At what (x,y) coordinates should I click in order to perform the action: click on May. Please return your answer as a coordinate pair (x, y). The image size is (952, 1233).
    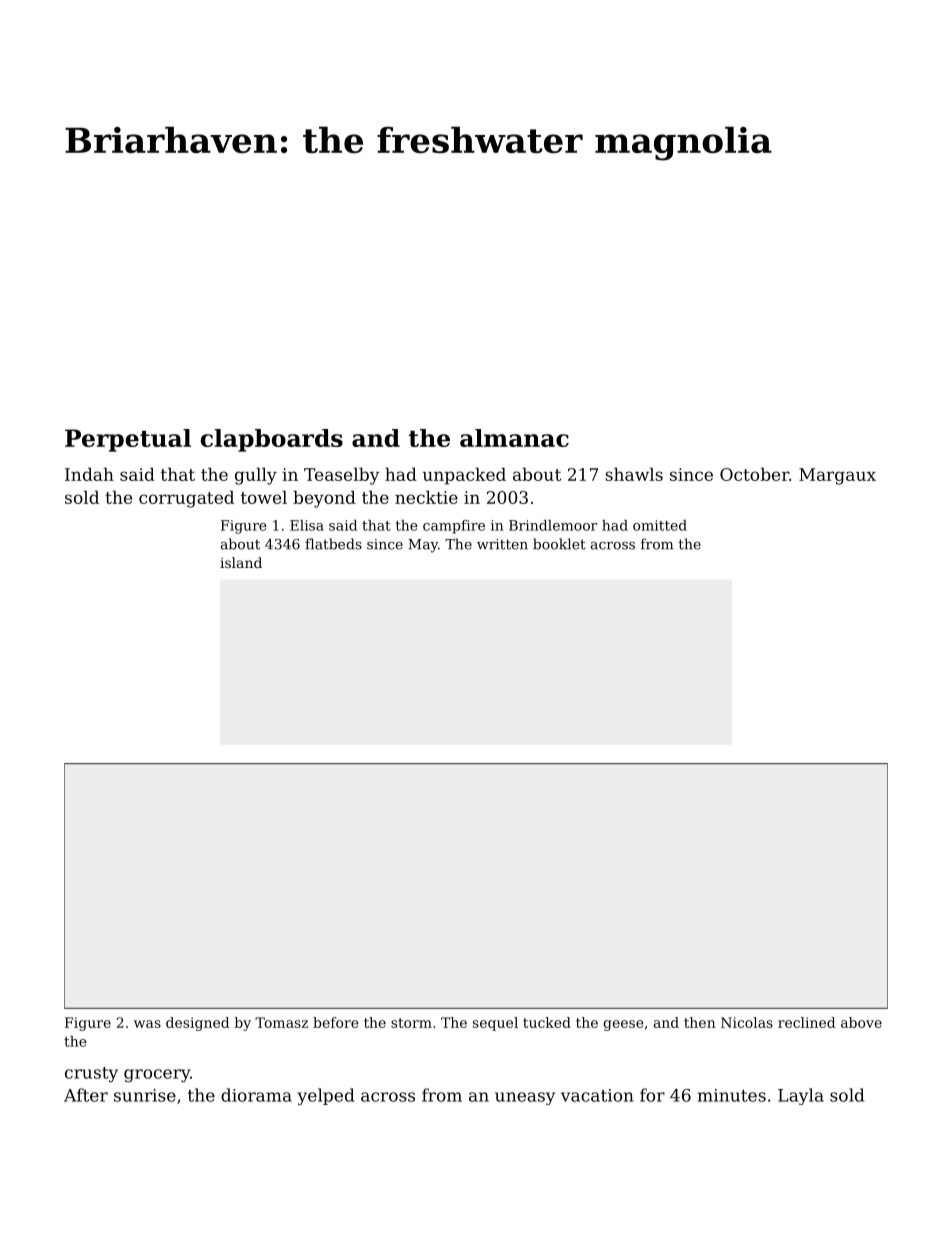
    Looking at the image, I should click on (423, 546).
